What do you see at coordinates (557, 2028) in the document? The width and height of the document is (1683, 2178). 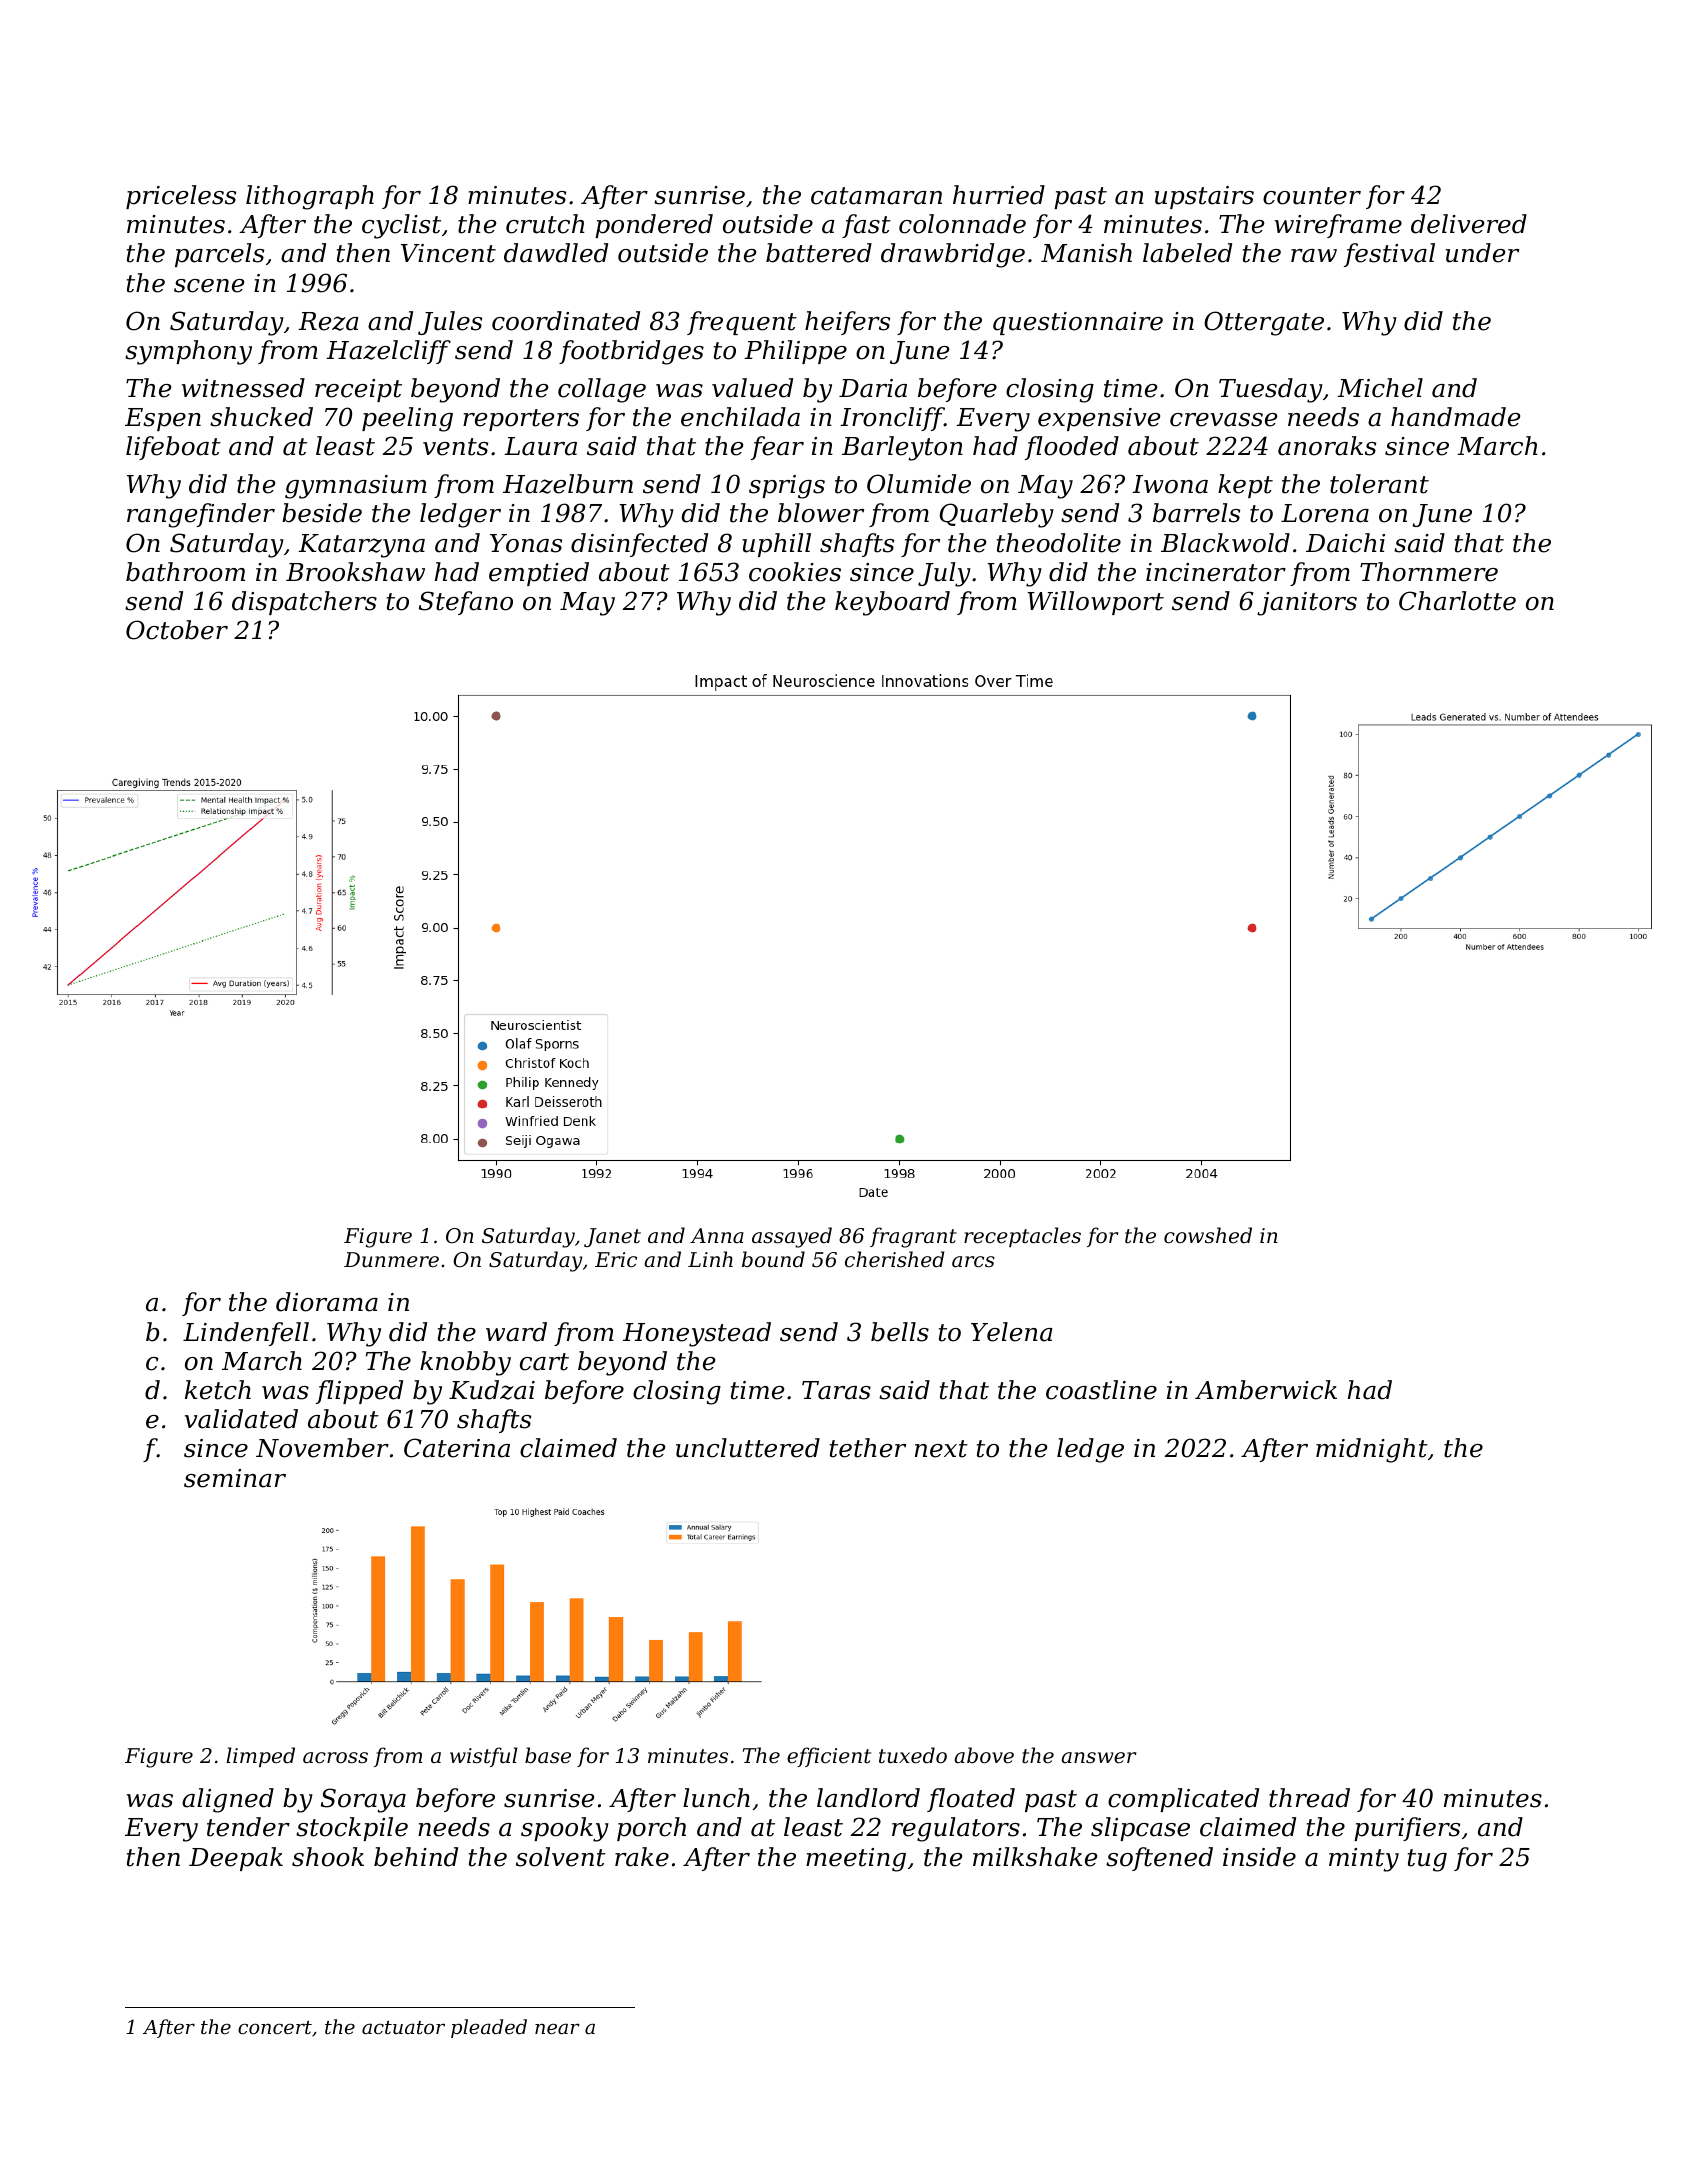 I see `near` at bounding box center [557, 2028].
